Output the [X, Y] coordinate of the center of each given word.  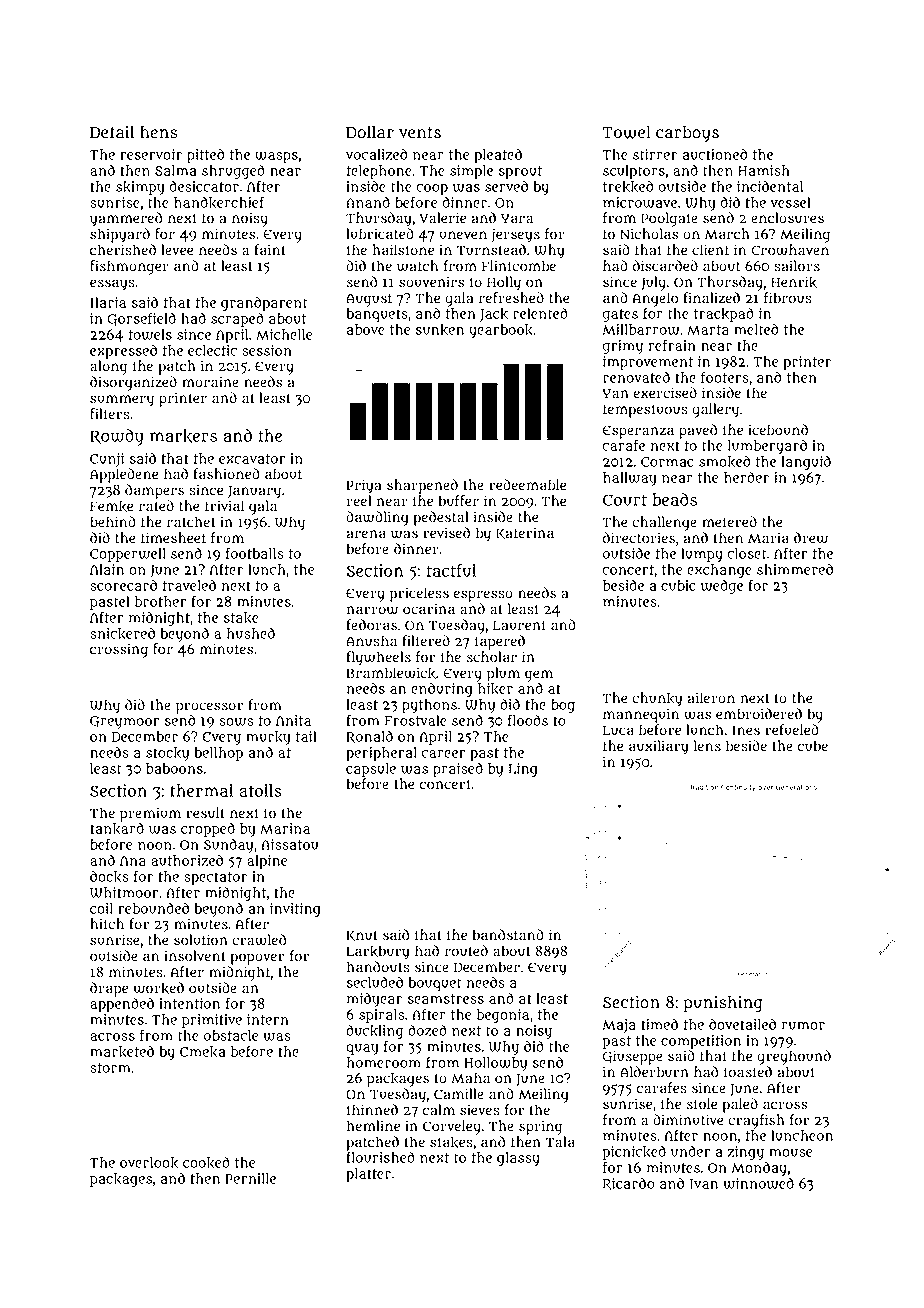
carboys [687, 134]
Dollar [370, 132]
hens [158, 132]
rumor [803, 1025]
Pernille [250, 1178]
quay [362, 1049]
